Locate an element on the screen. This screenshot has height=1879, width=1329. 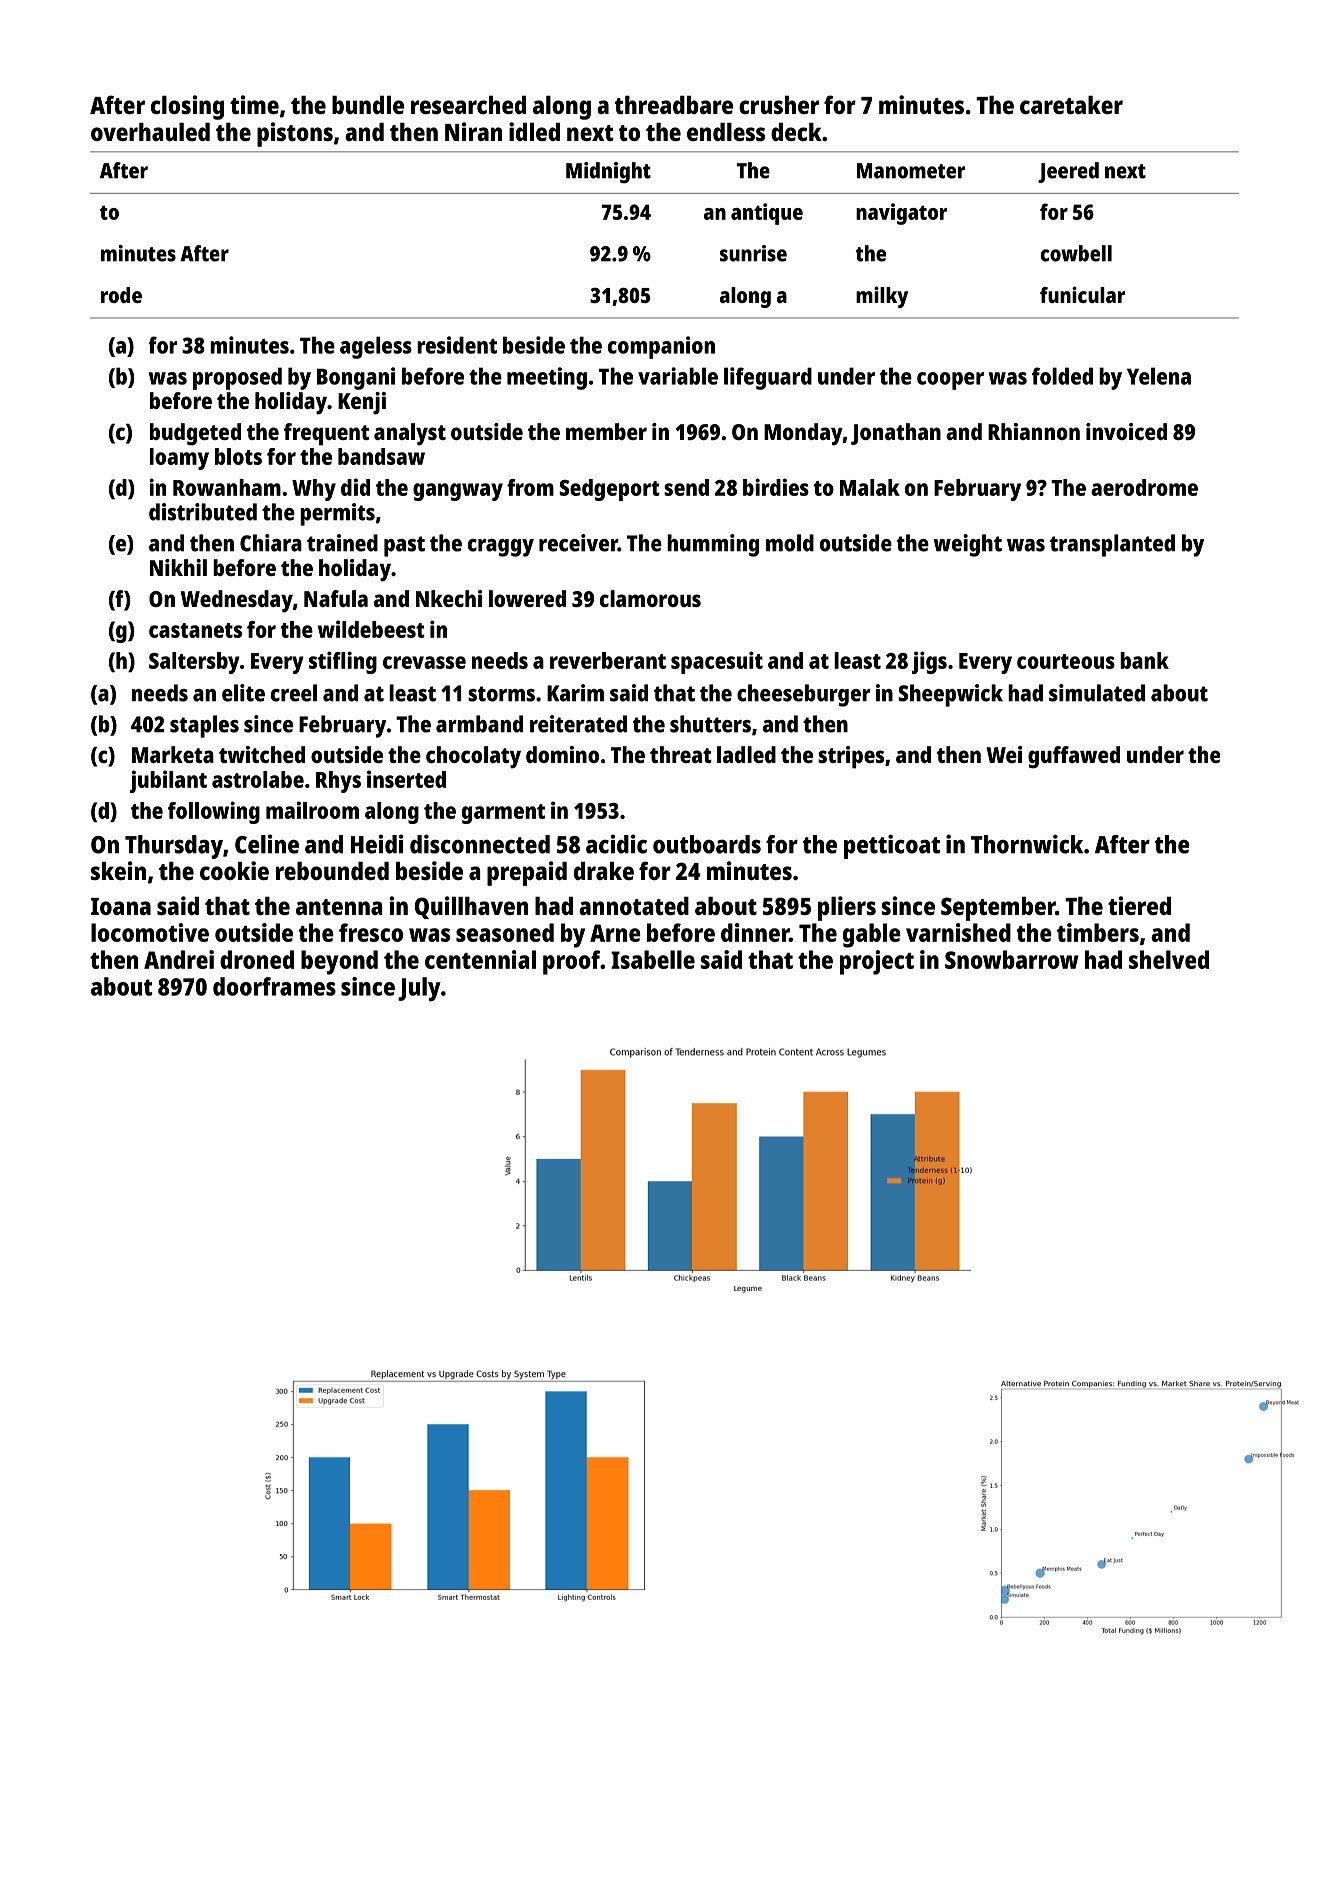
navigator is located at coordinates (901, 214).
